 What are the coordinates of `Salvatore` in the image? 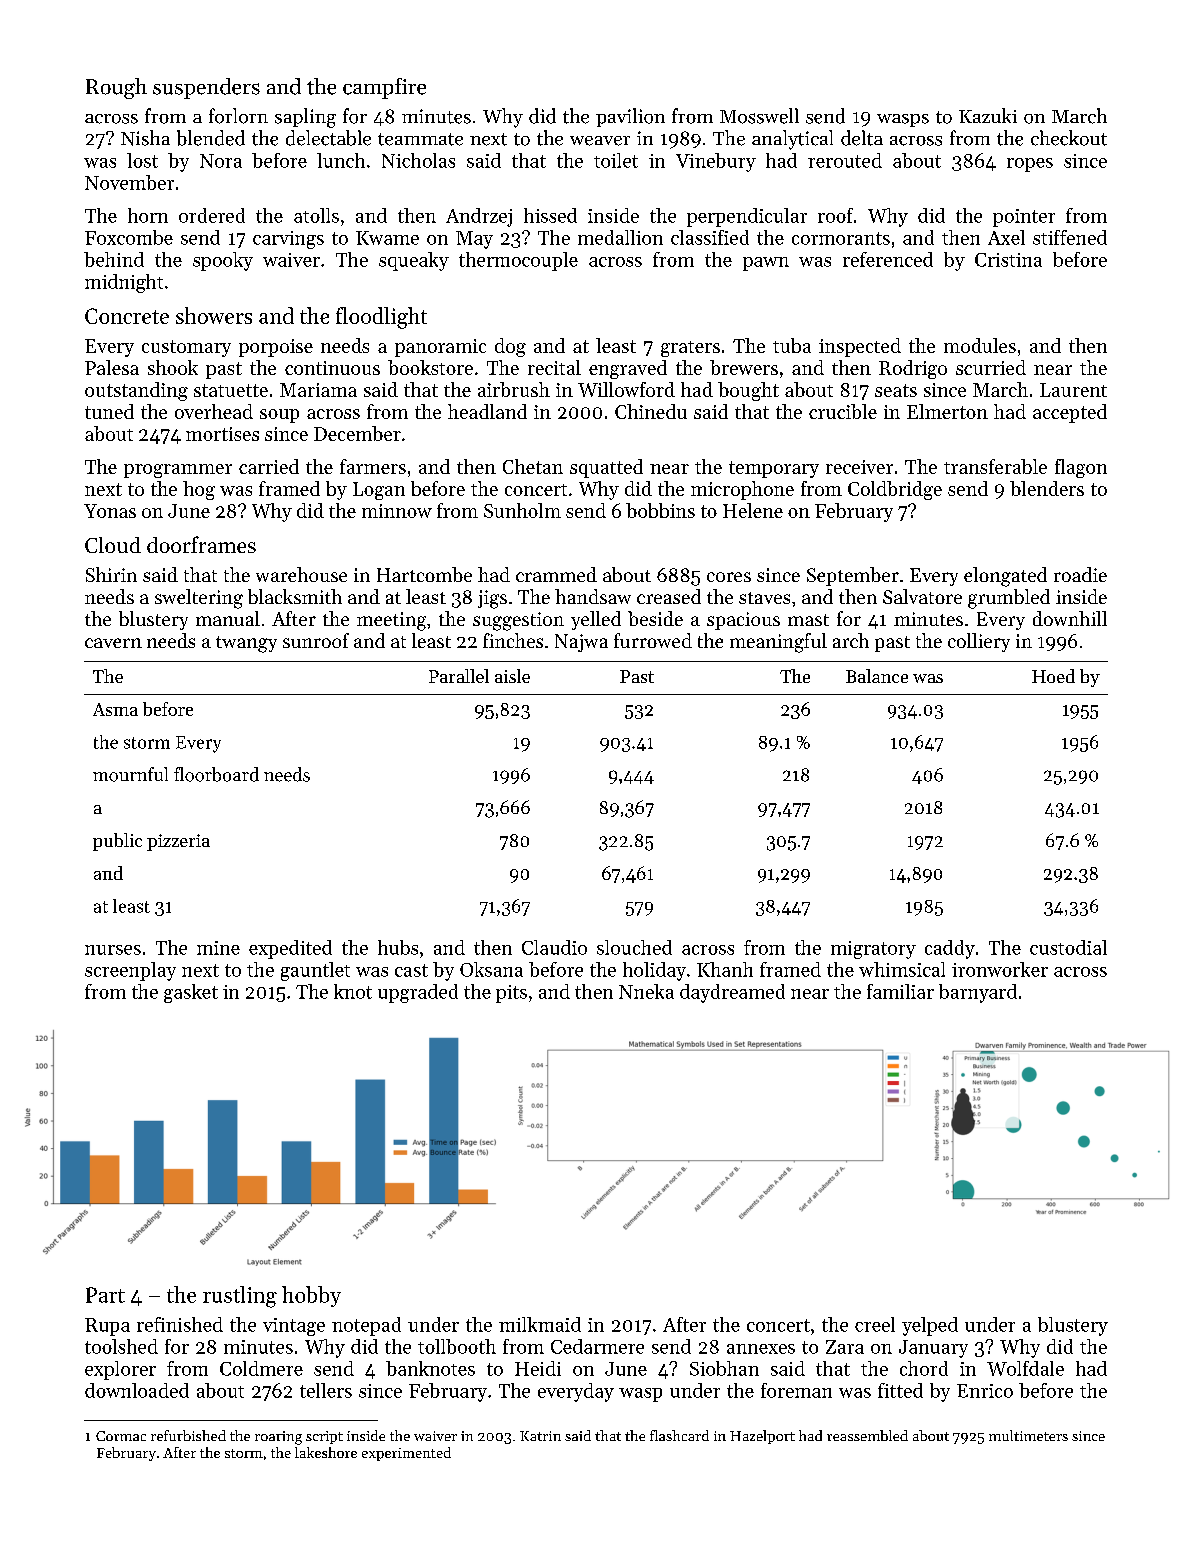 It's located at (922, 596).
